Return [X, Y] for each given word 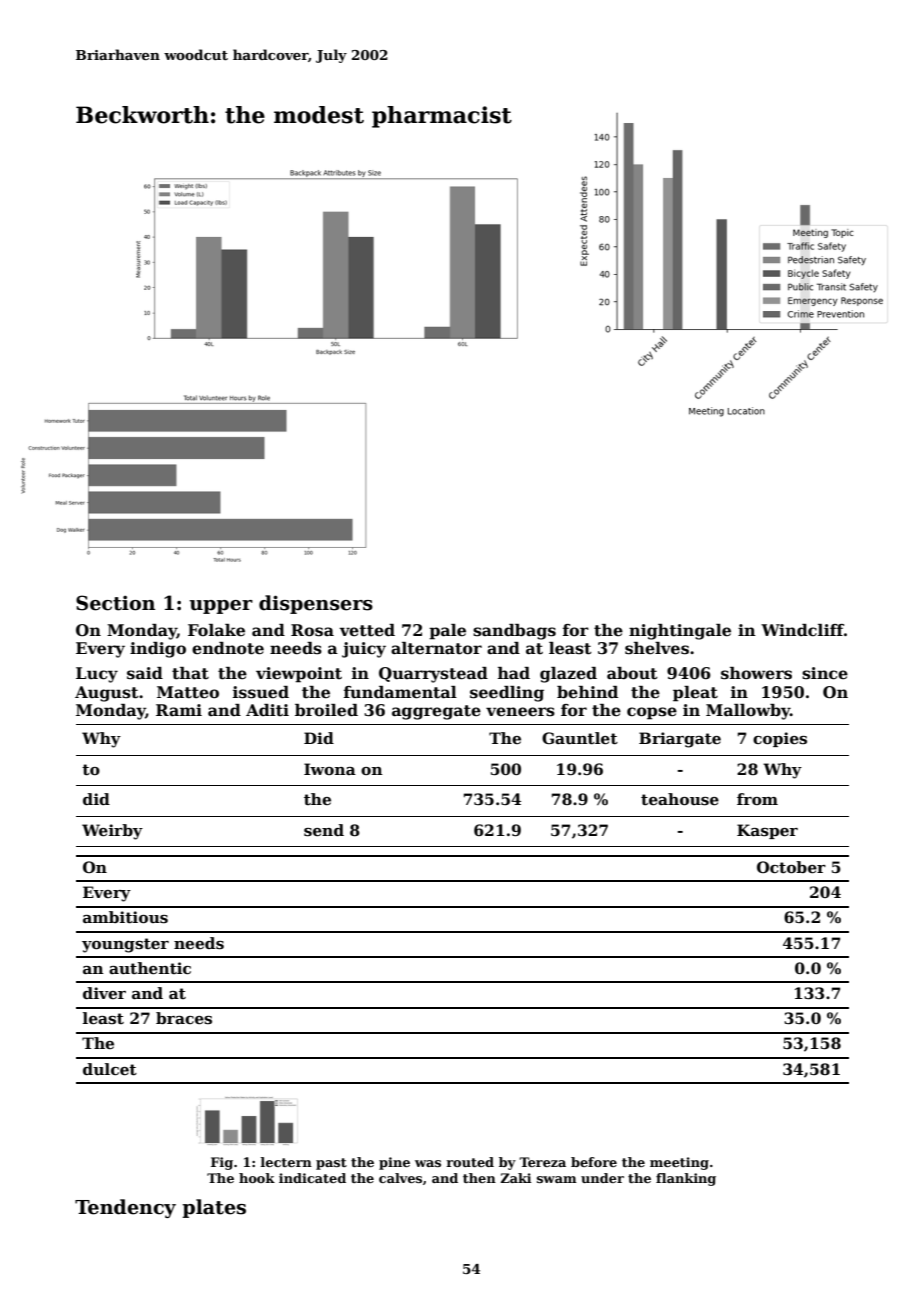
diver [104, 993]
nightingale [680, 632]
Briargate [680, 740]
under [602, 1178]
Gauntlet [580, 738]
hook [257, 1178]
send [324, 830]
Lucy [97, 675]
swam [557, 1179]
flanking [686, 1179]
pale [447, 632]
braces [184, 1018]
